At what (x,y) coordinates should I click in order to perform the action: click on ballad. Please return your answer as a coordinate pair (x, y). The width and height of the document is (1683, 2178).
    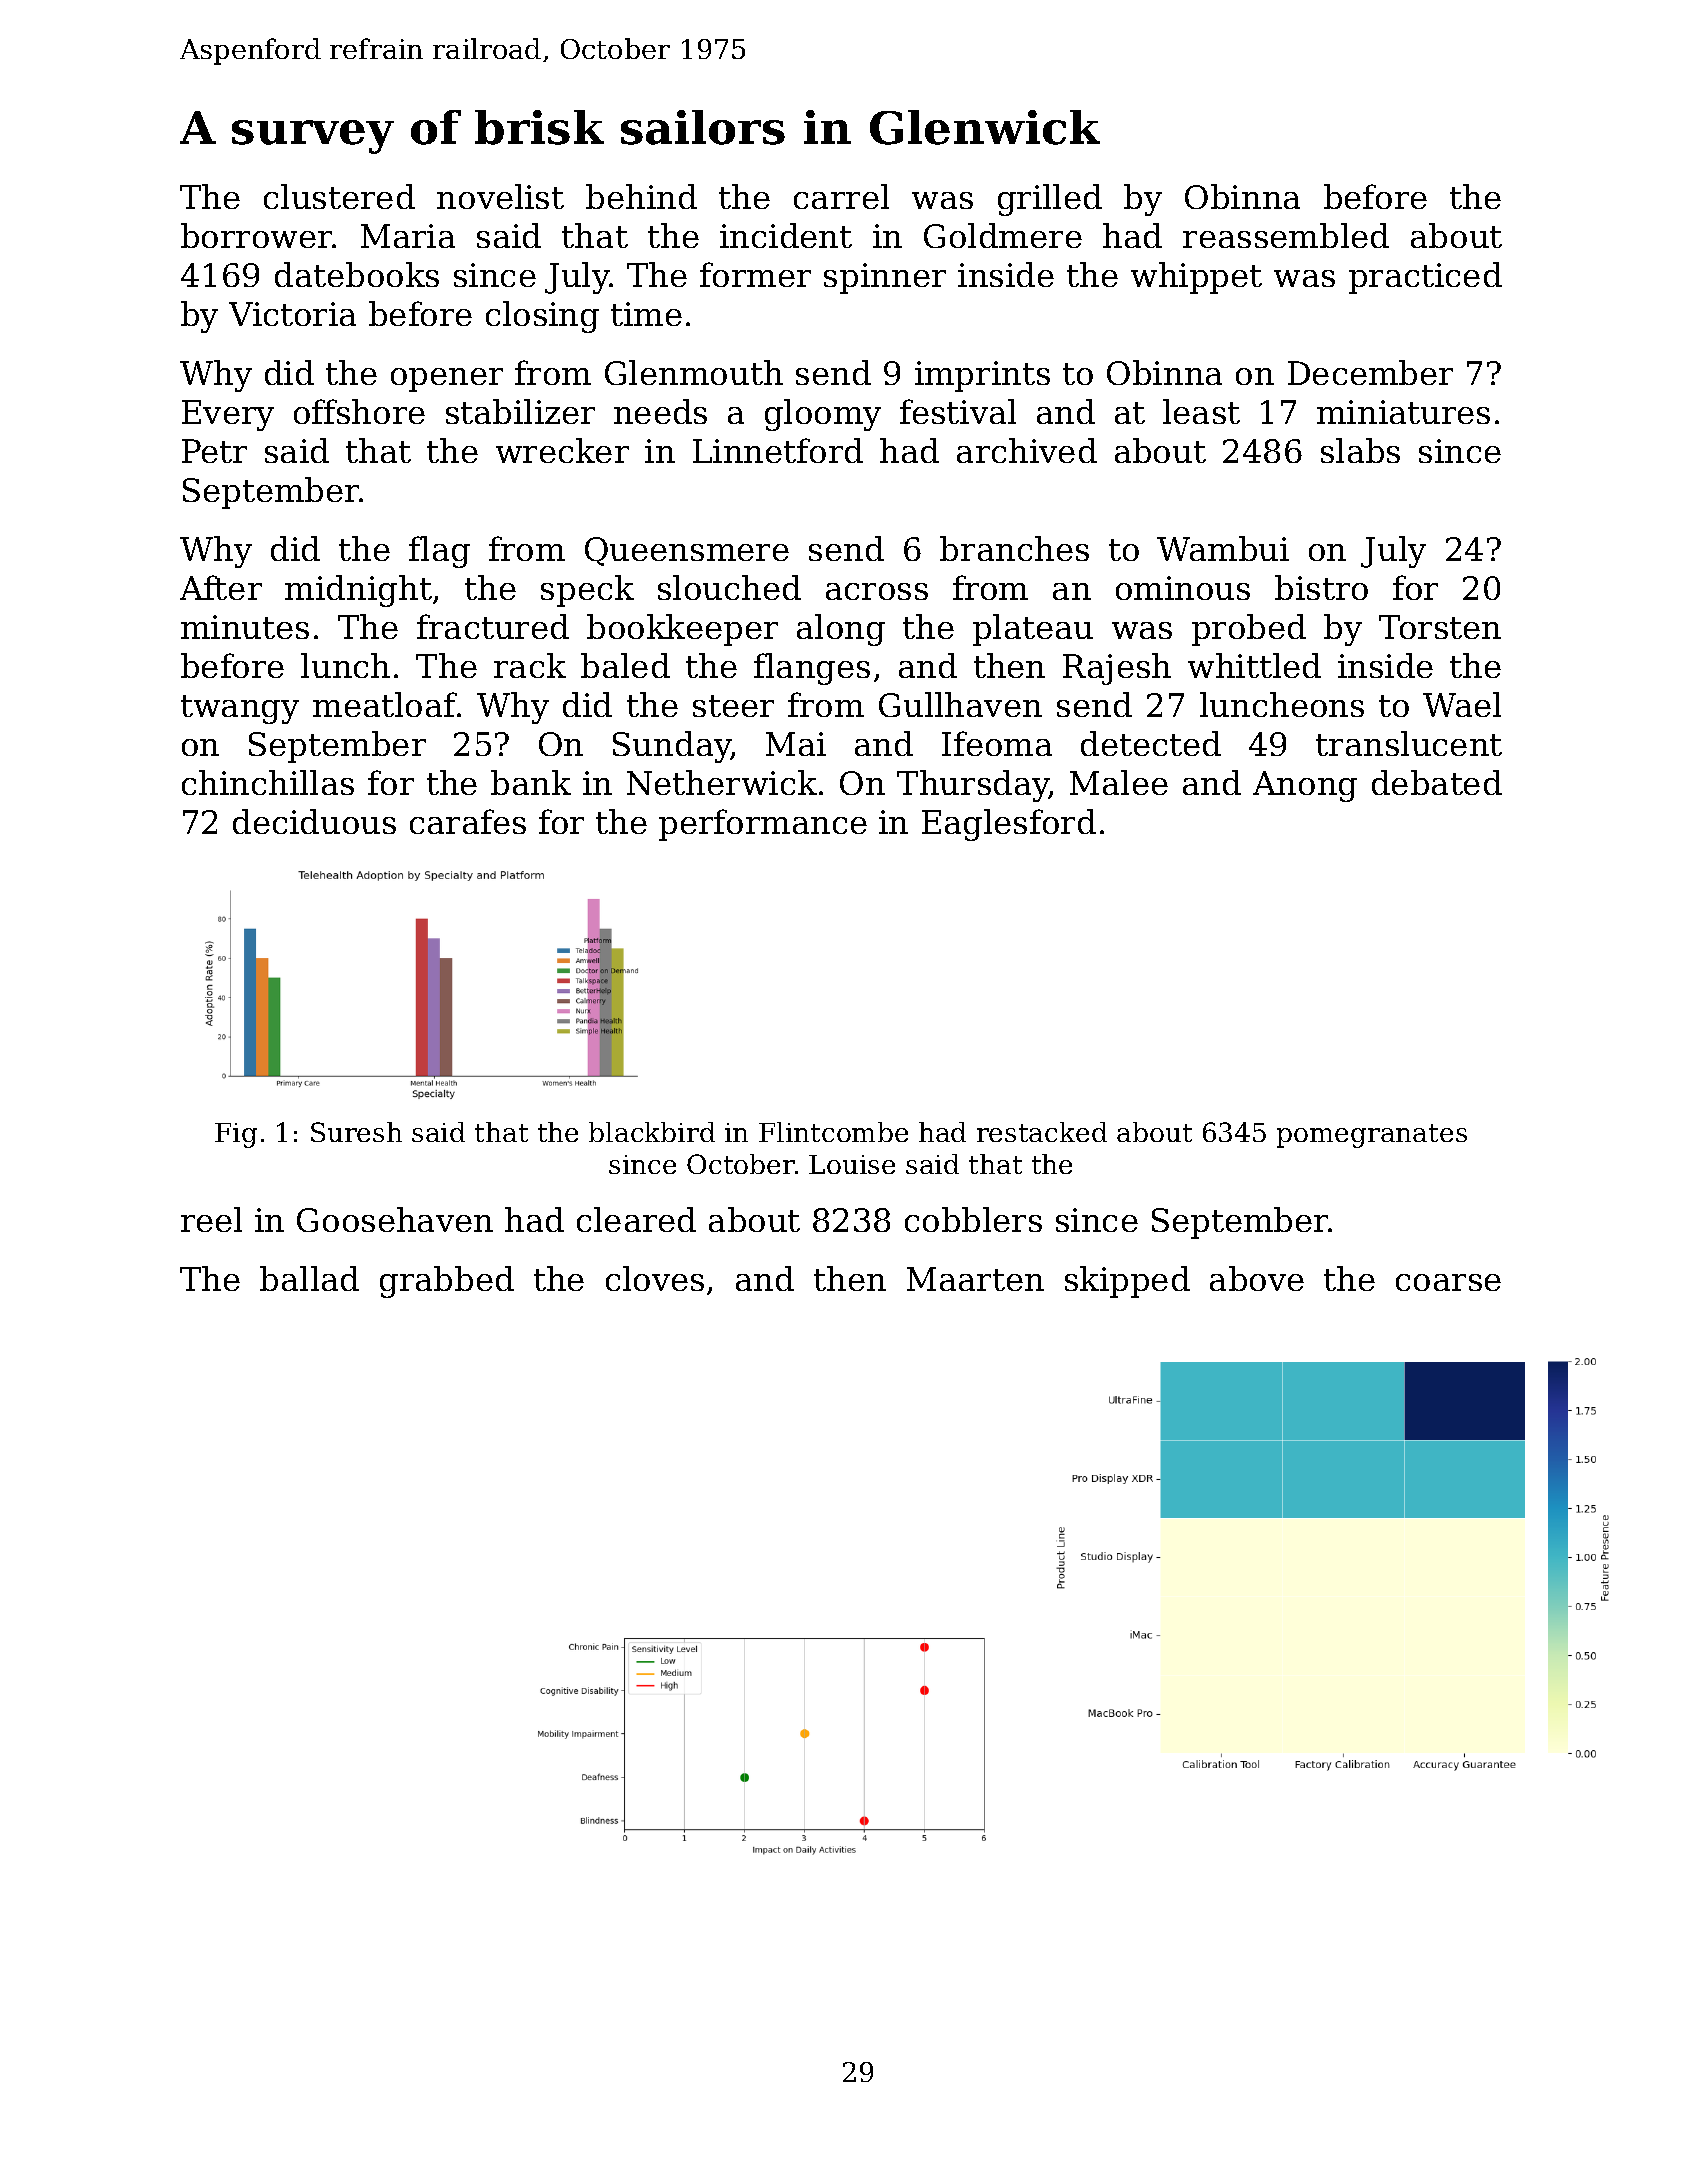
    Looking at the image, I should click on (309, 1278).
